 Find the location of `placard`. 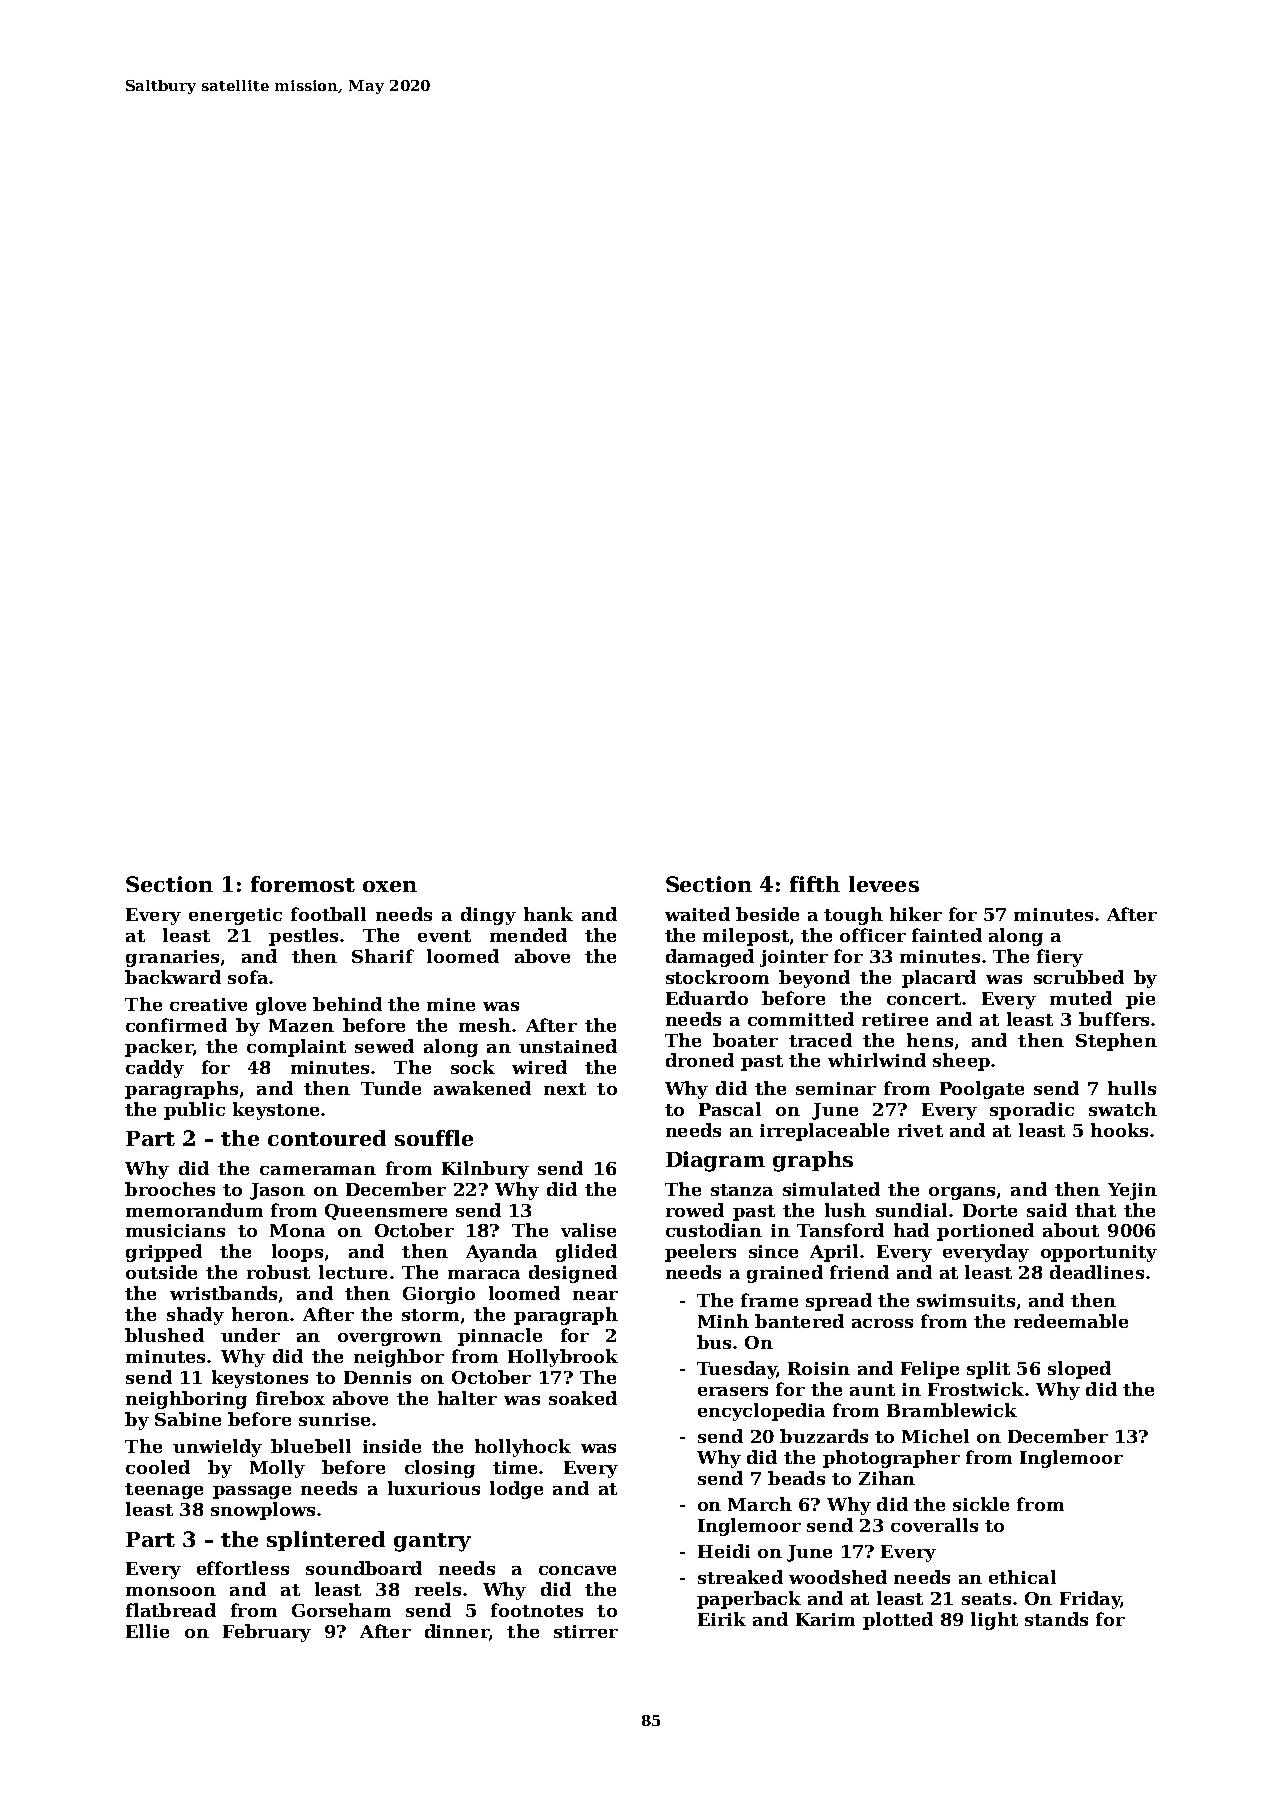

placard is located at coordinates (939, 979).
